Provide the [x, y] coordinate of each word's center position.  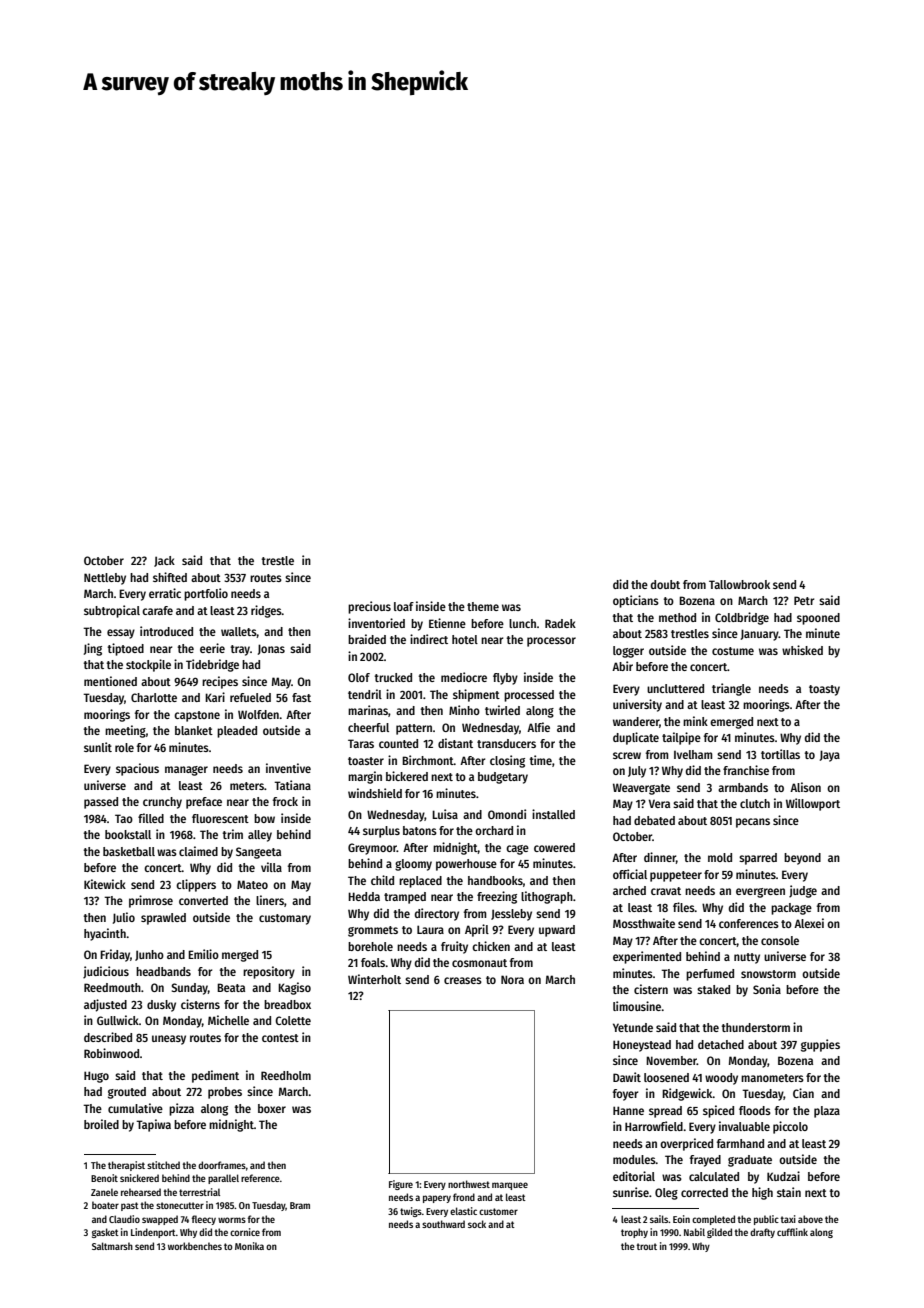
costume [733, 651]
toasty [824, 690]
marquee [510, 1186]
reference [260, 1178]
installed [553, 814]
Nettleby [105, 579]
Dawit [627, 1077]
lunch [522, 623]
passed [101, 803]
